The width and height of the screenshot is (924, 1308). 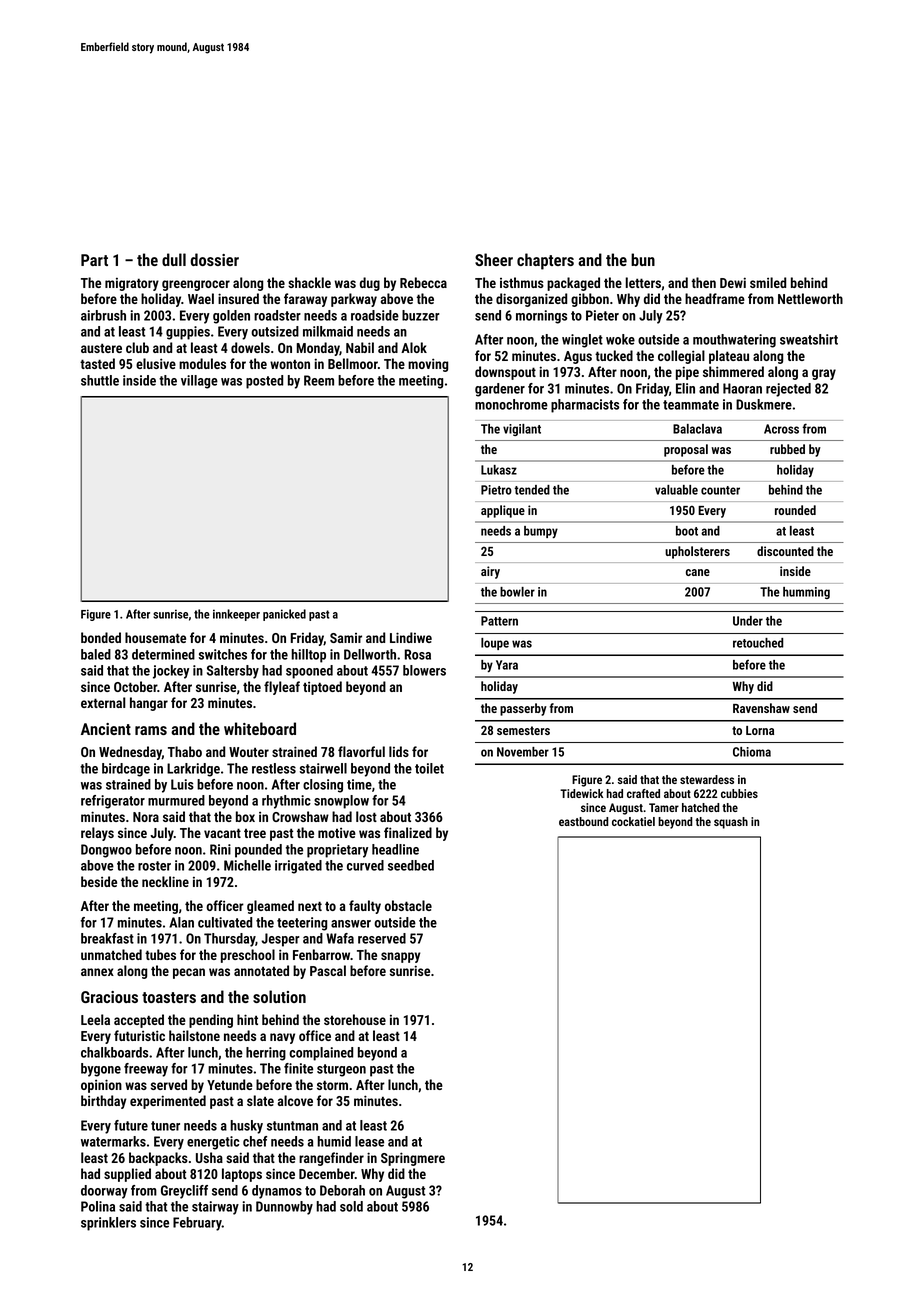 I want to click on bun, so click(x=643, y=259).
